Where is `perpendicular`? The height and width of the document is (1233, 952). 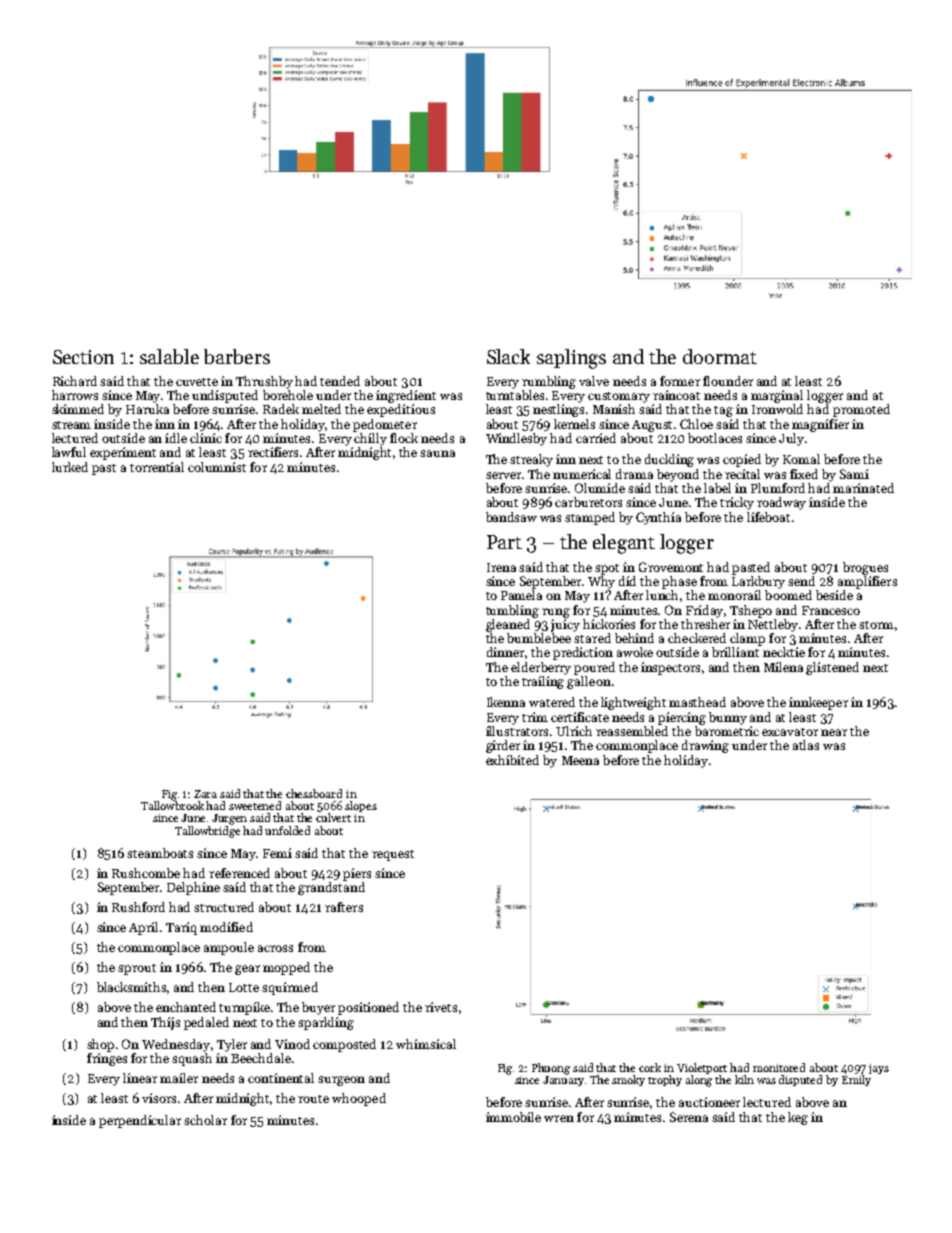 perpendicular is located at coordinates (140, 1121).
